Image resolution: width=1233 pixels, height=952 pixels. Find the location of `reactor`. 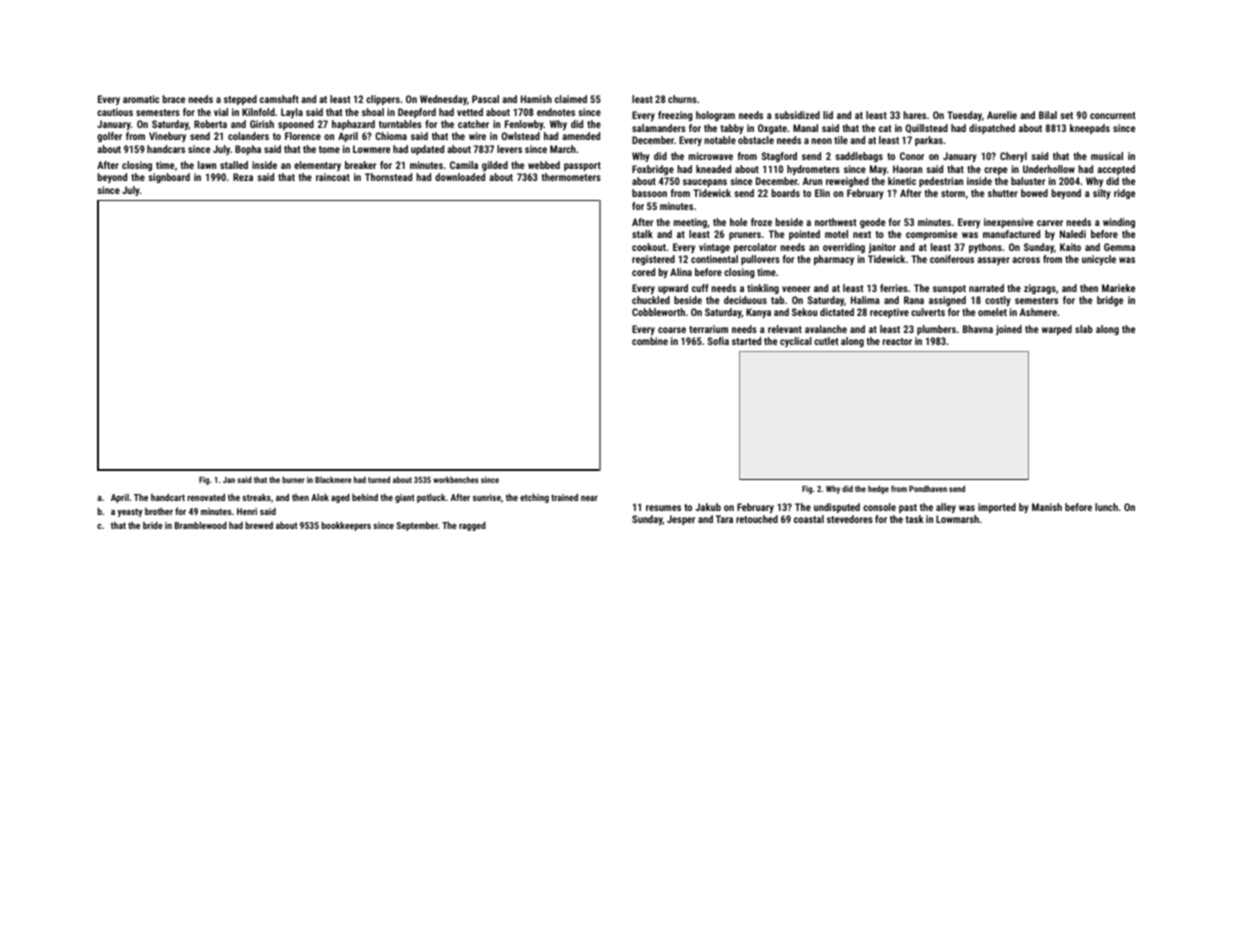

reactor is located at coordinates (897, 341).
